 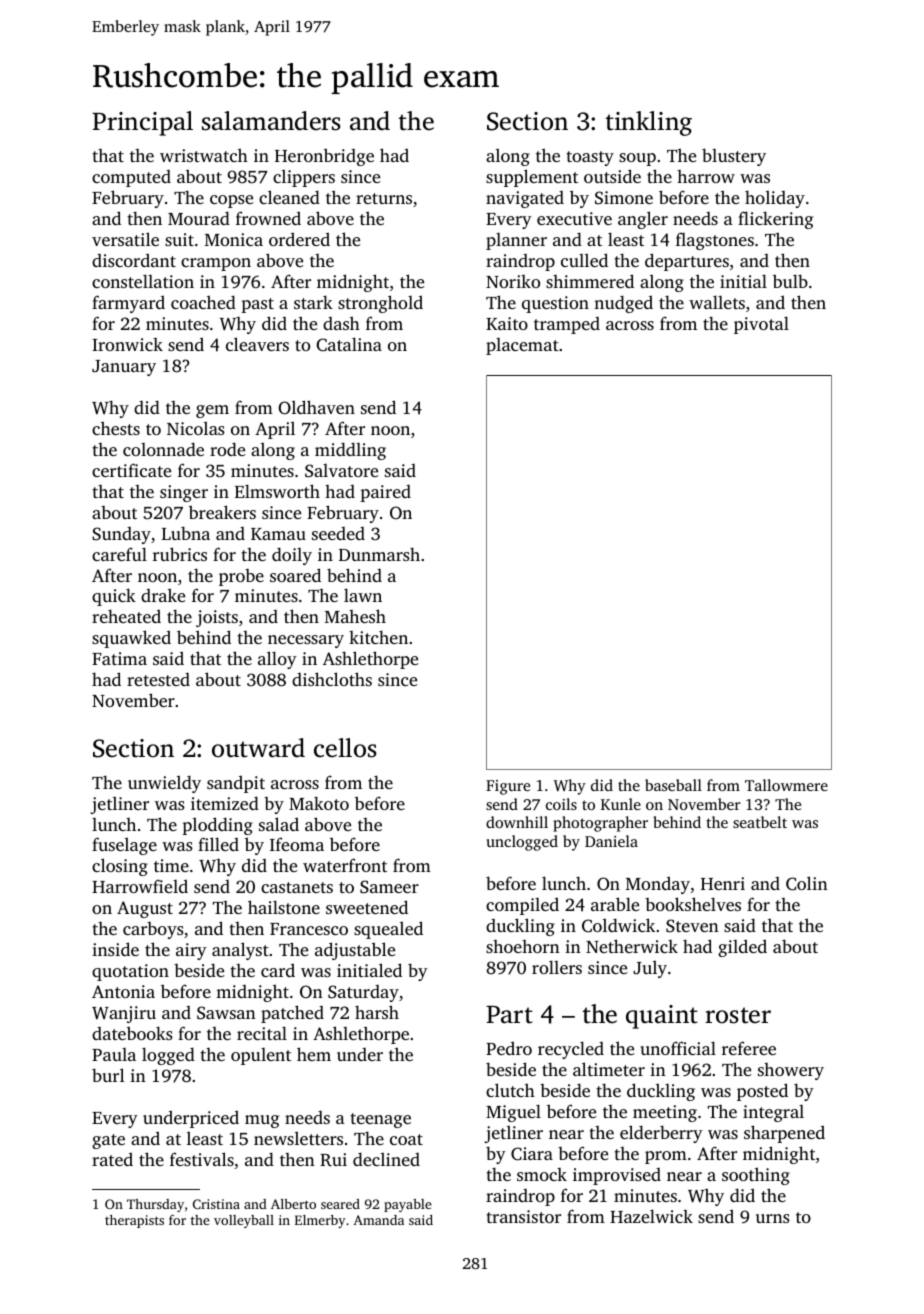 What do you see at coordinates (184, 493) in the page?
I see `singer` at bounding box center [184, 493].
